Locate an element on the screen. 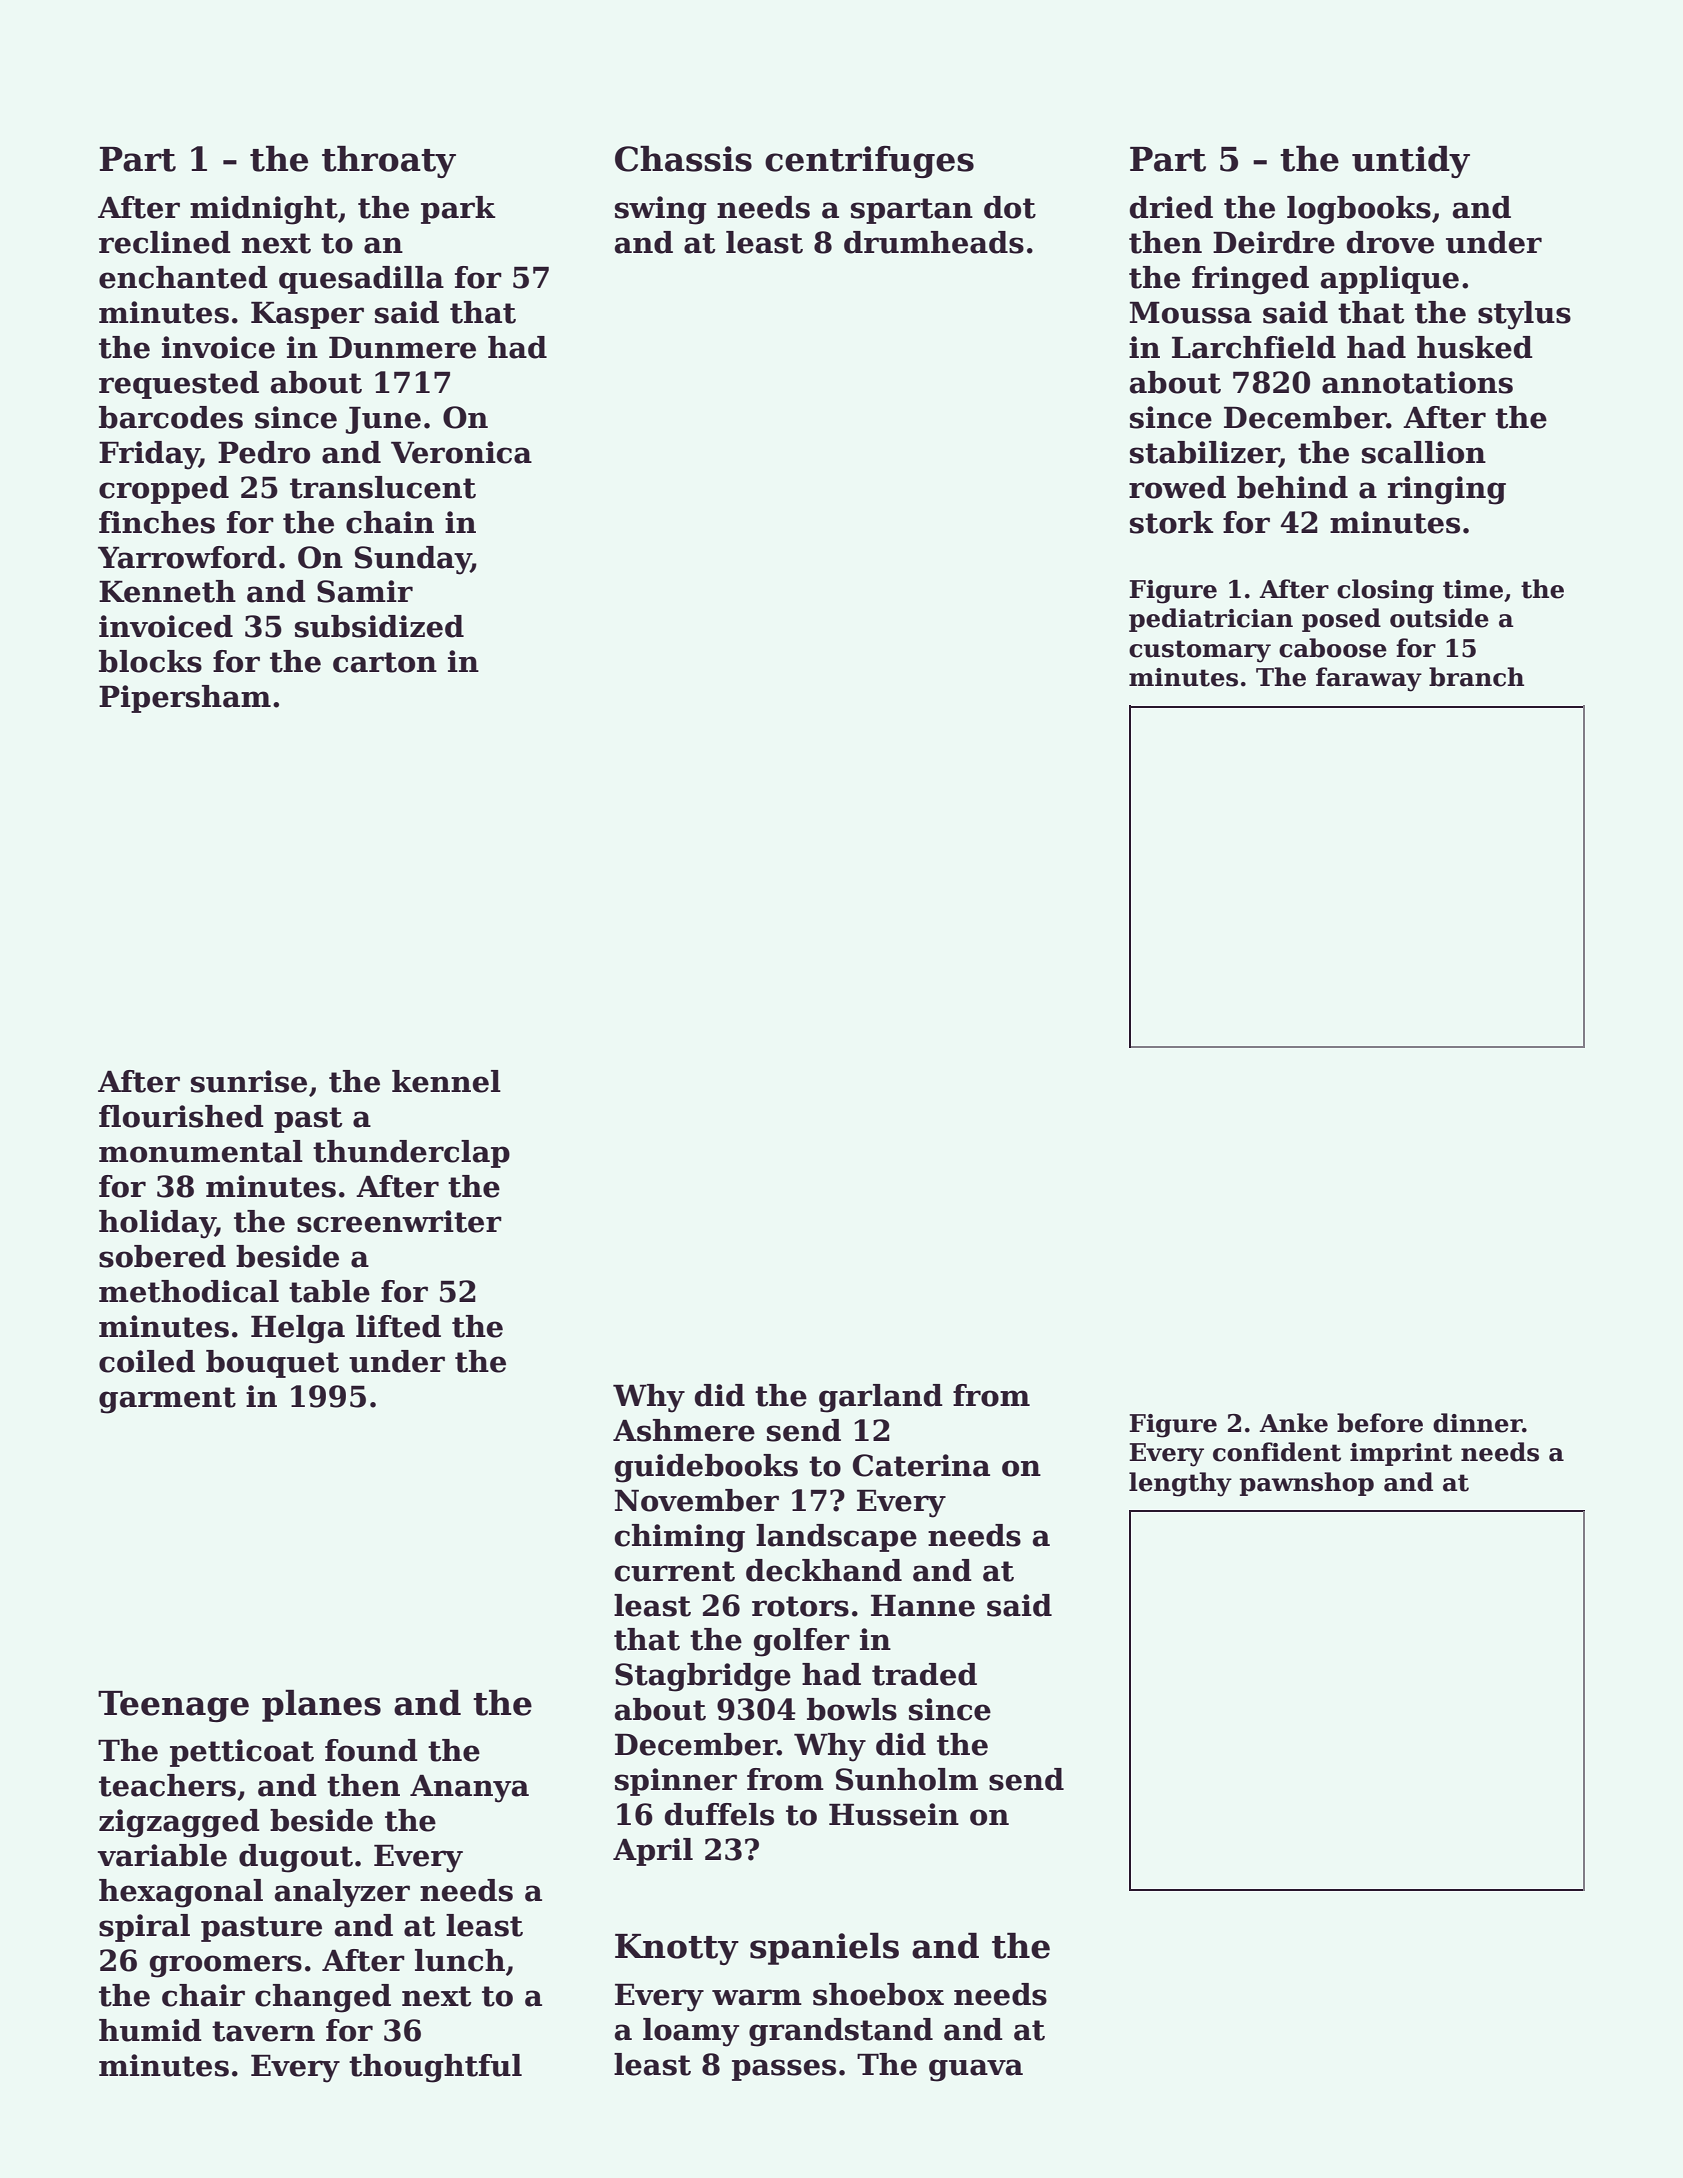 The image size is (1683, 2178). chair is located at coordinates (203, 1995).
